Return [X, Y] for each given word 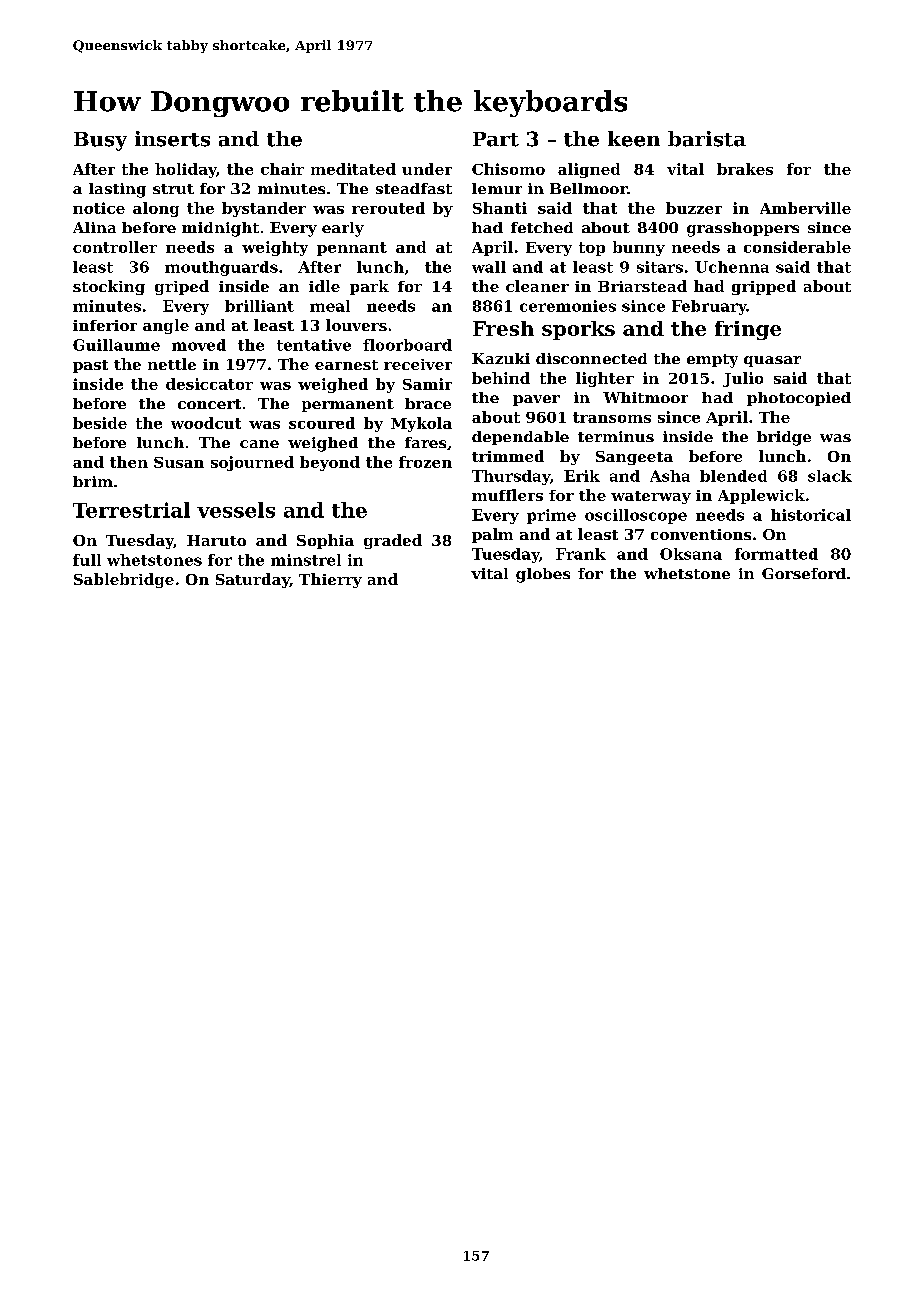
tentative [314, 345]
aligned [589, 170]
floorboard [407, 345]
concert [209, 404]
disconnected [591, 358]
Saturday [253, 580]
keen [634, 139]
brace [428, 403]
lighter [605, 379]
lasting [117, 190]
